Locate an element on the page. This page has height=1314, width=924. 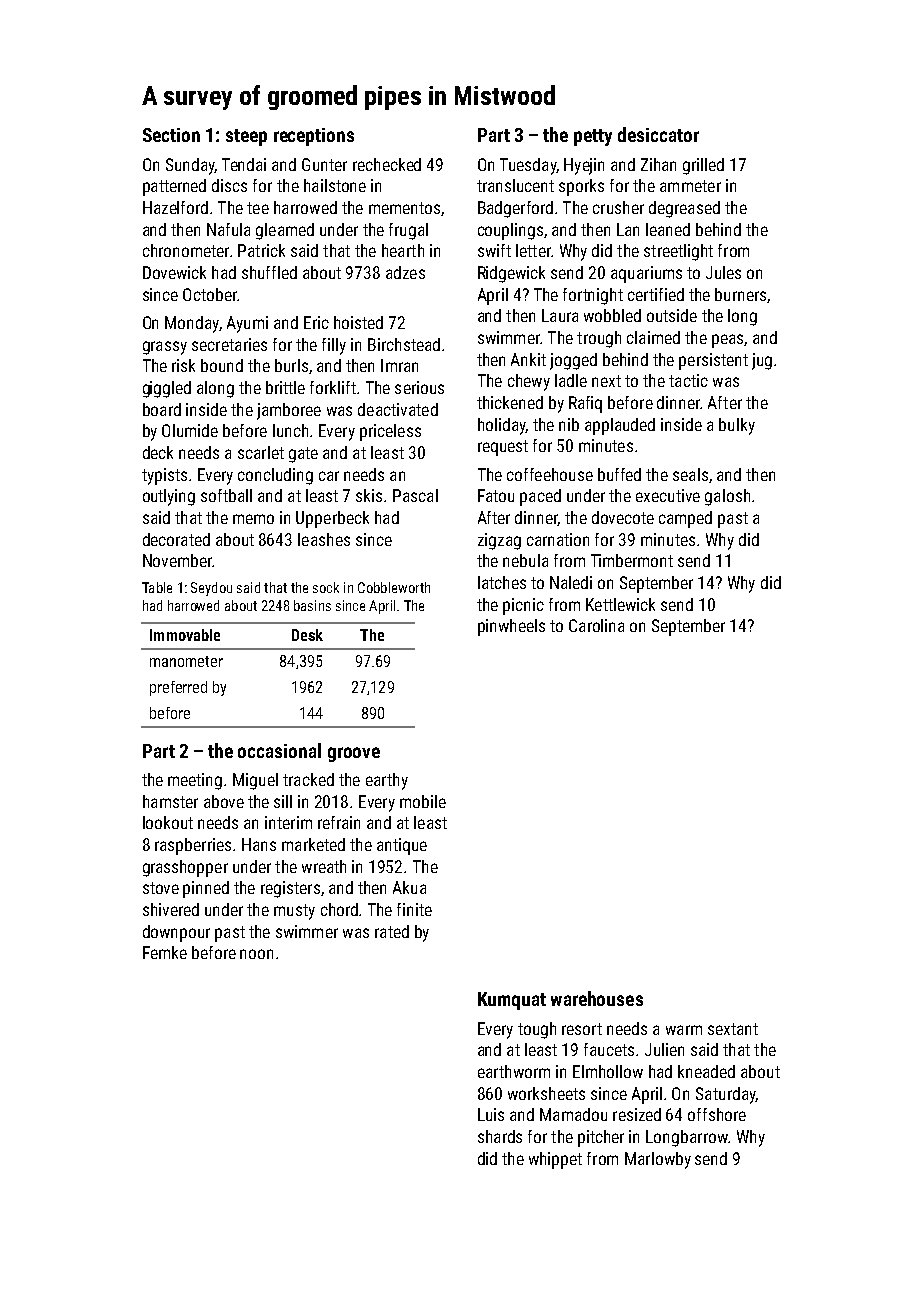
warehouses is located at coordinates (597, 998).
